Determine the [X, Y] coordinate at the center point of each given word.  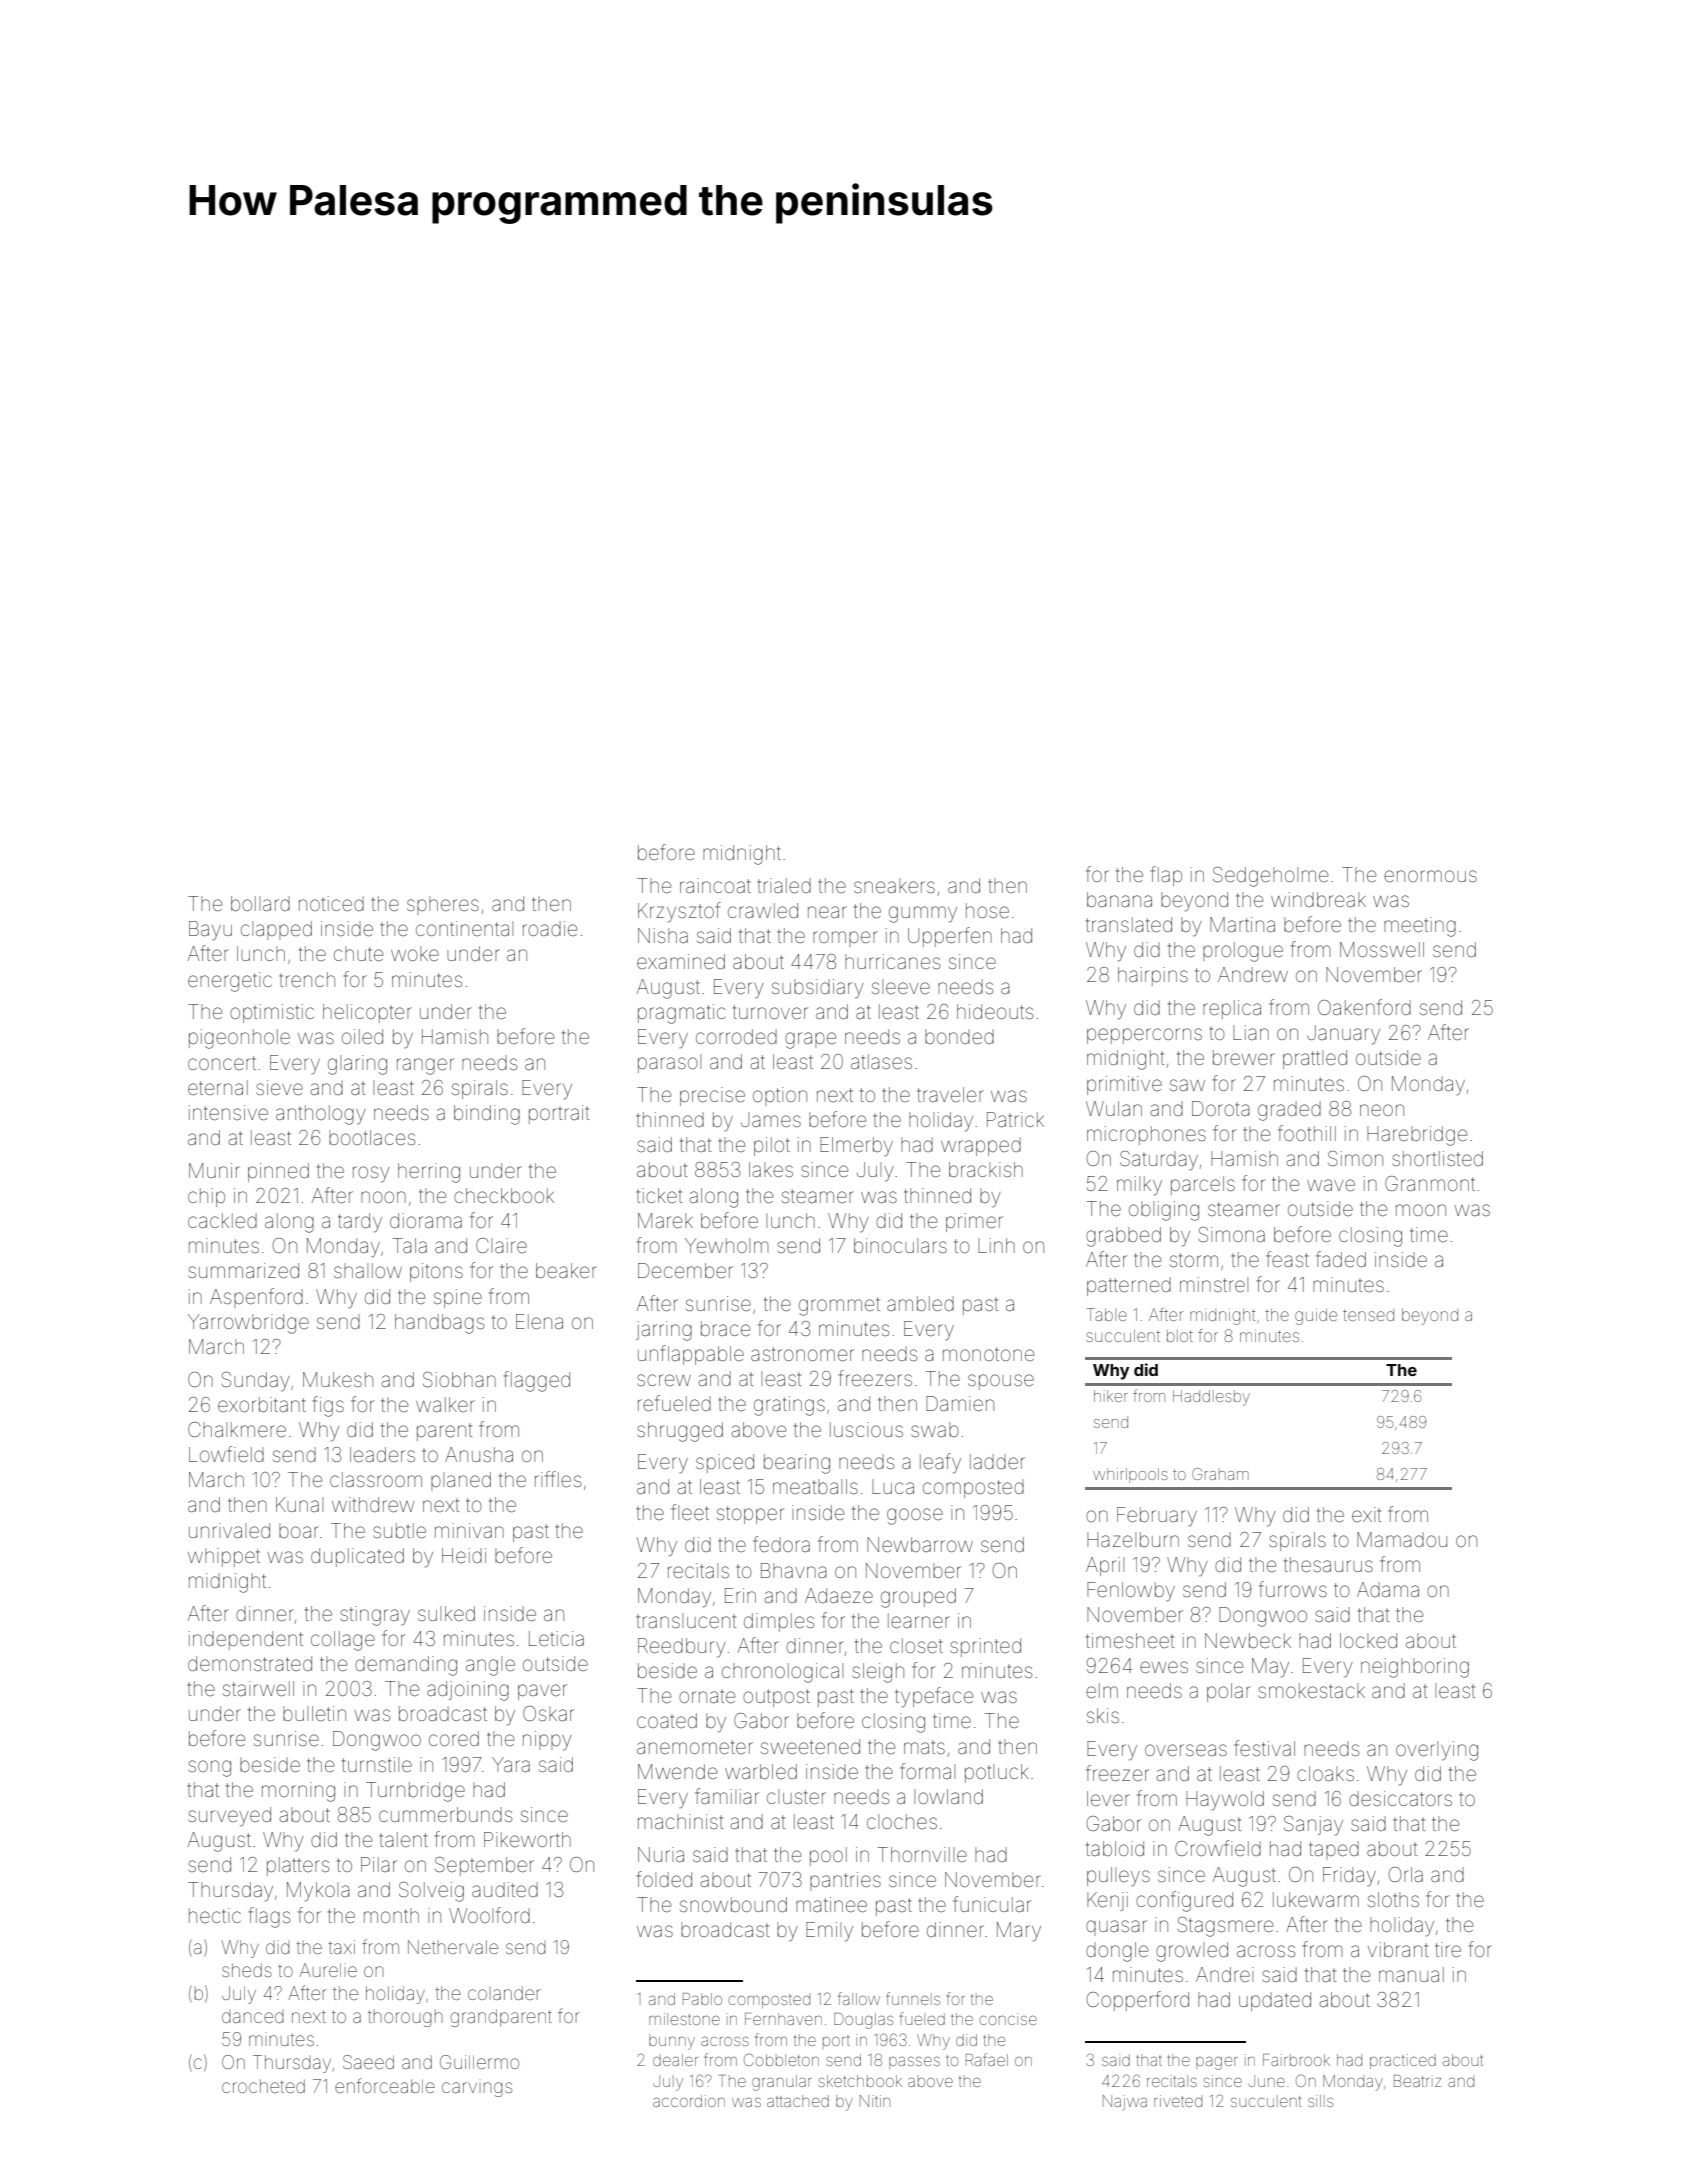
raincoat [715, 885]
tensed [1368, 1315]
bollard [260, 903]
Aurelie [328, 1970]
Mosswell [1382, 949]
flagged [537, 1381]
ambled [920, 1303]
